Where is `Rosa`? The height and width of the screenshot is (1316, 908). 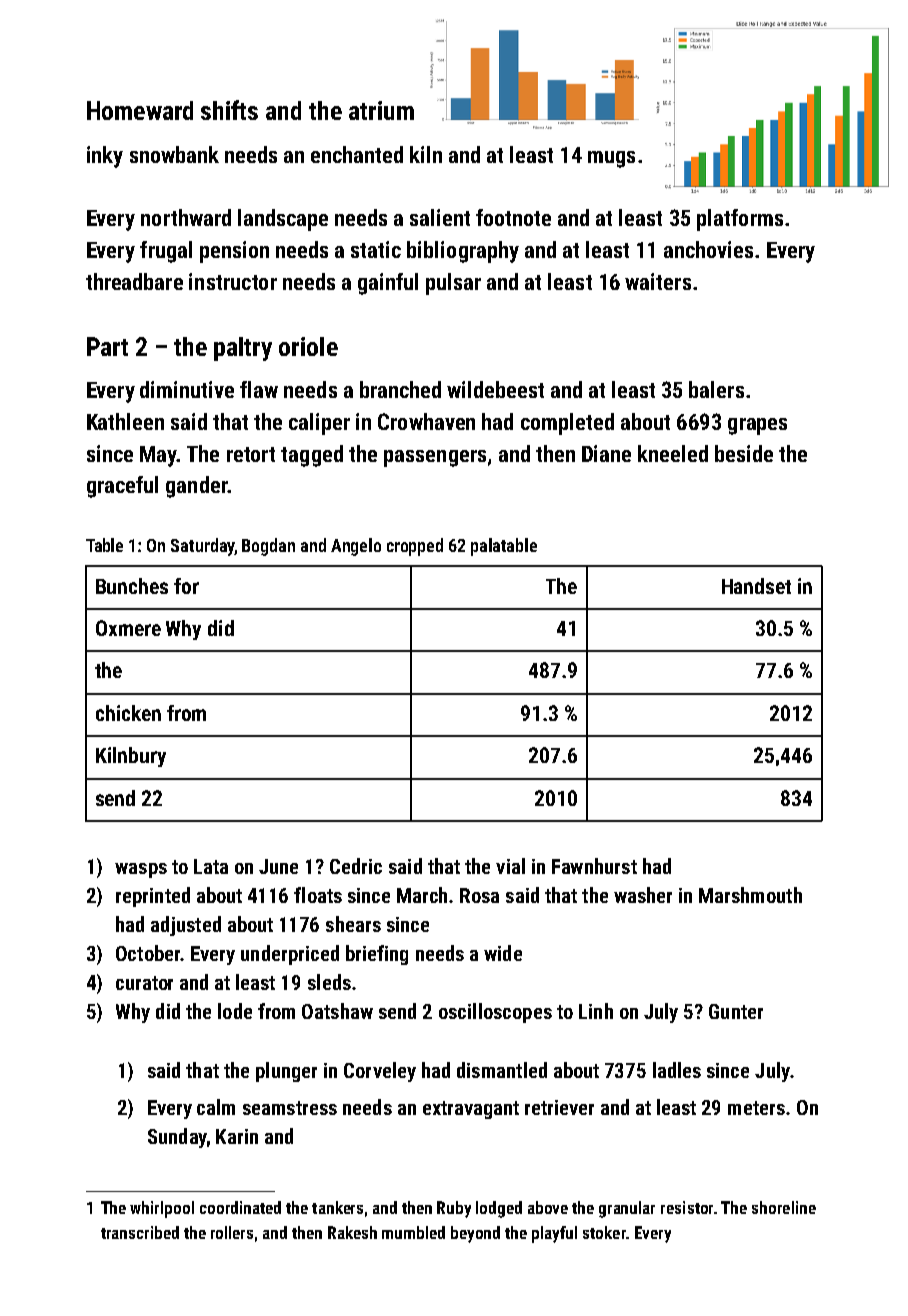 Rosa is located at coordinates (479, 895).
